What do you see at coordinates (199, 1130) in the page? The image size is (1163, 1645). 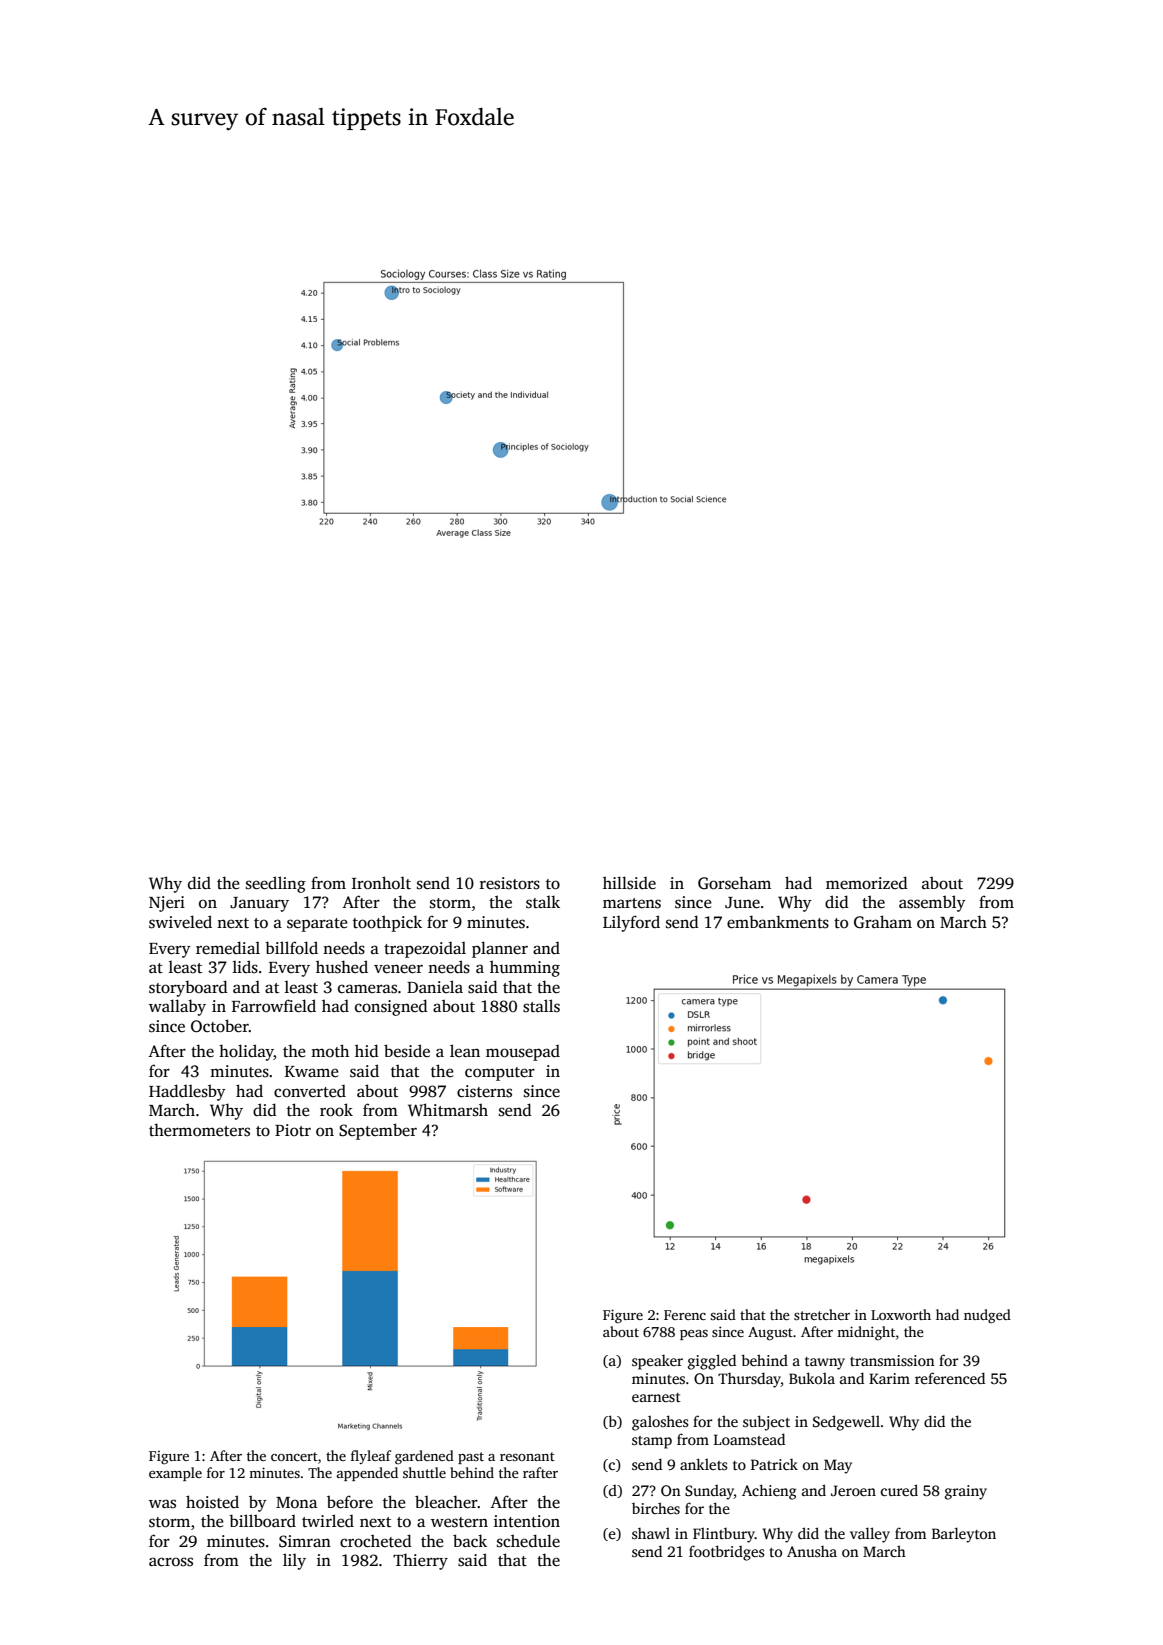 I see `thermometers` at bounding box center [199, 1130].
